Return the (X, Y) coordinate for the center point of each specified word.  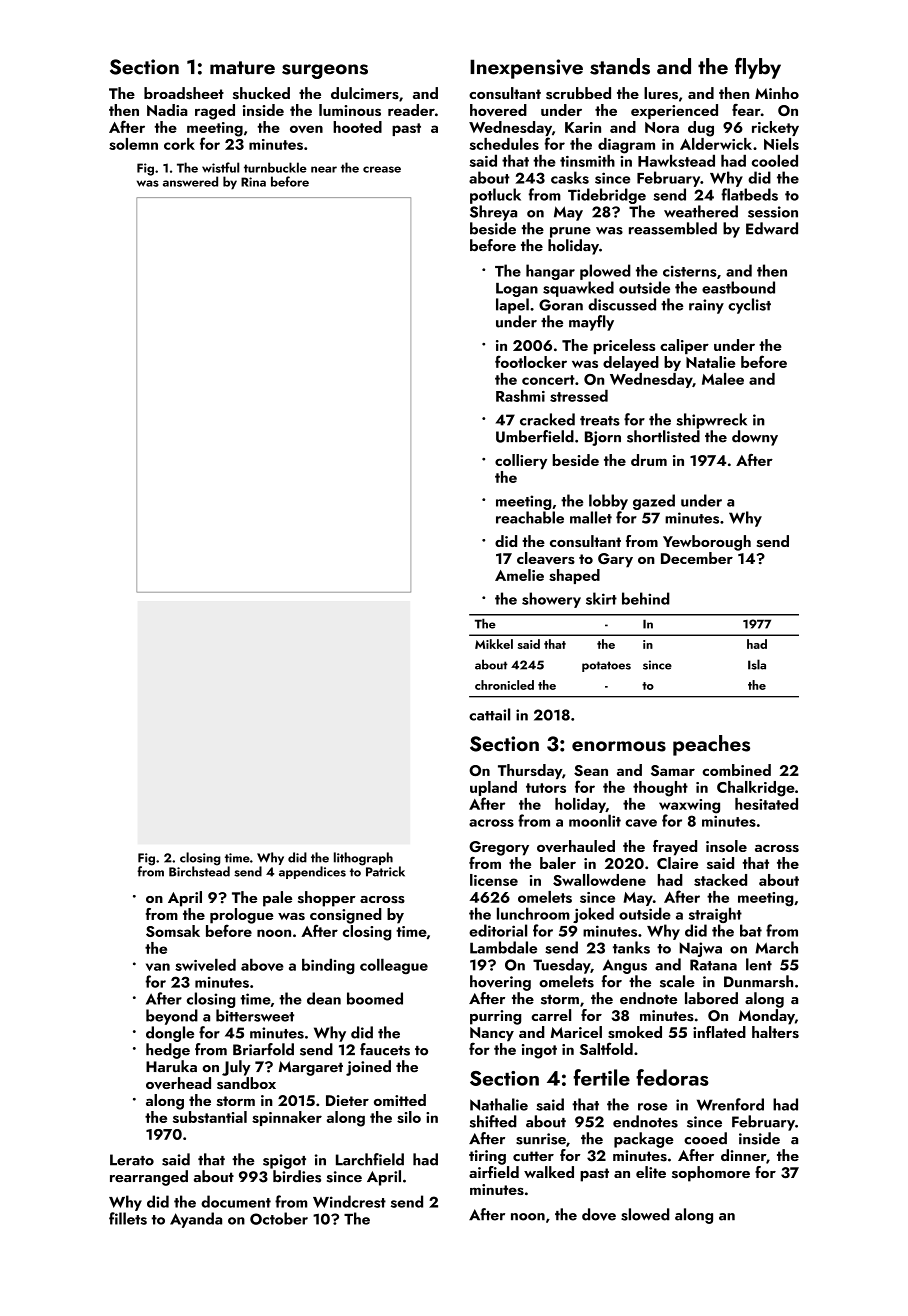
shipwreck (712, 421)
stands (620, 66)
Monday (767, 1017)
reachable (530, 517)
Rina (253, 182)
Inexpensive (526, 69)
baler (558, 863)
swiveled (205, 964)
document (236, 1201)
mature (242, 68)
